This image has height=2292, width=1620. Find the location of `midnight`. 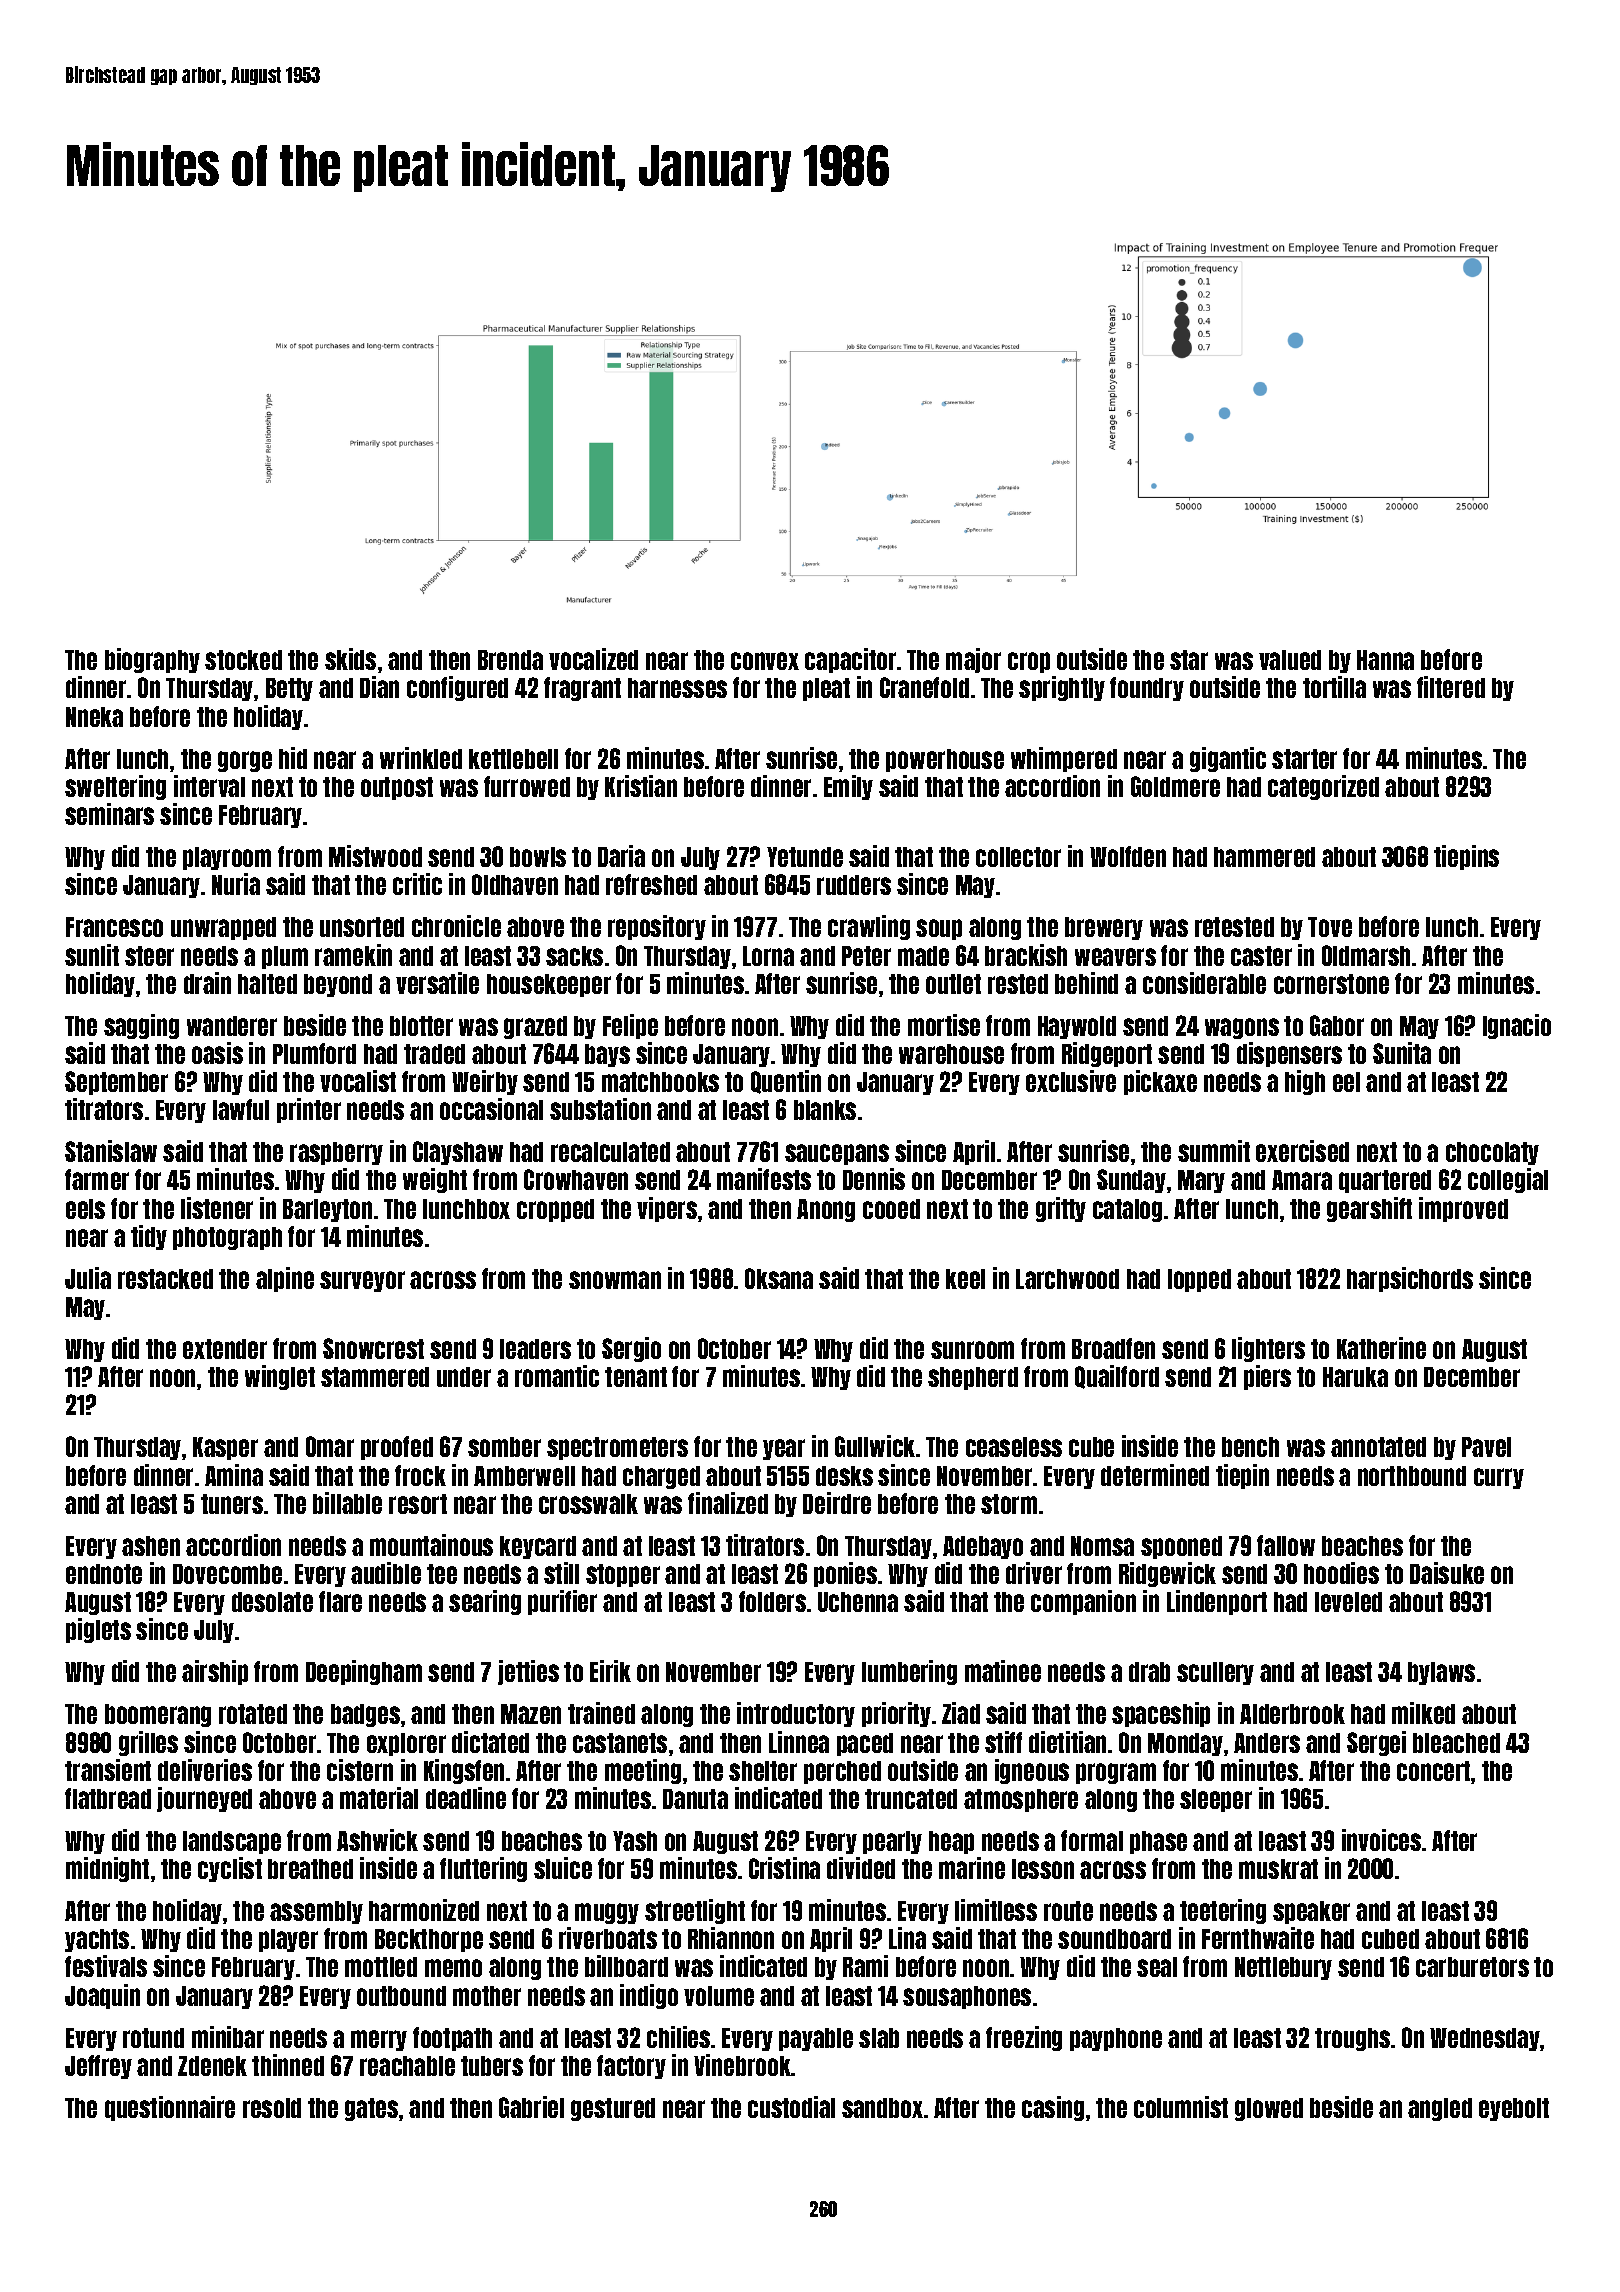

midnight is located at coordinates (107, 1869).
